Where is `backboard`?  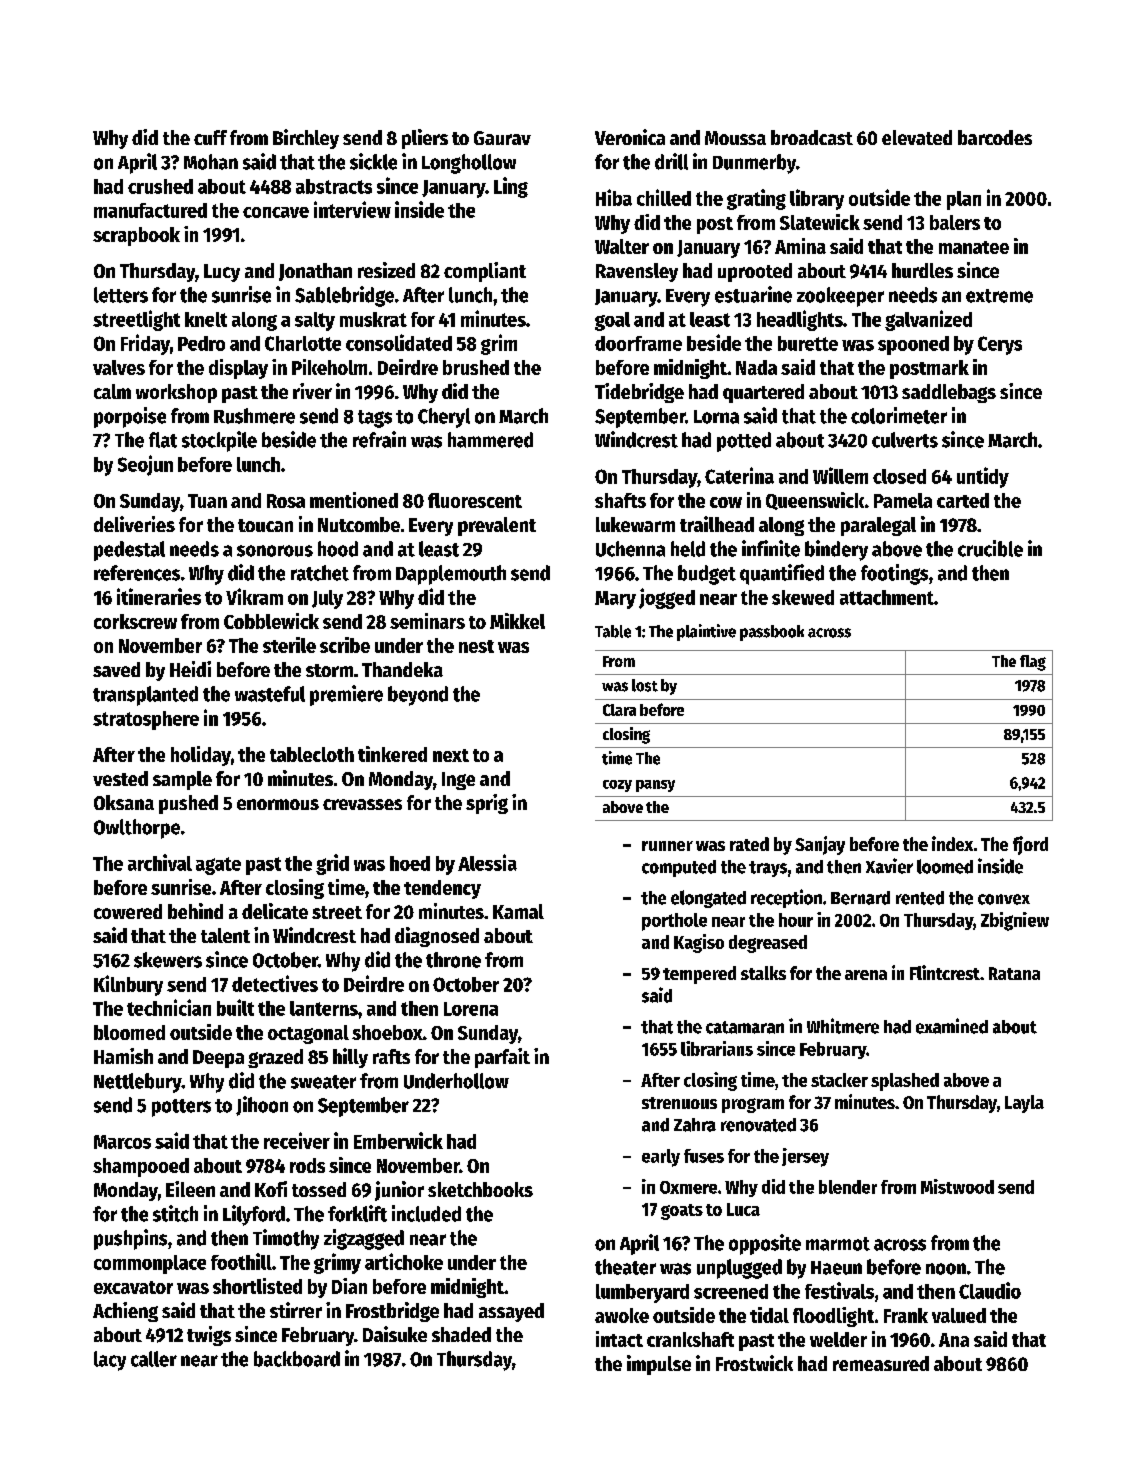 backboard is located at coordinates (297, 1359).
